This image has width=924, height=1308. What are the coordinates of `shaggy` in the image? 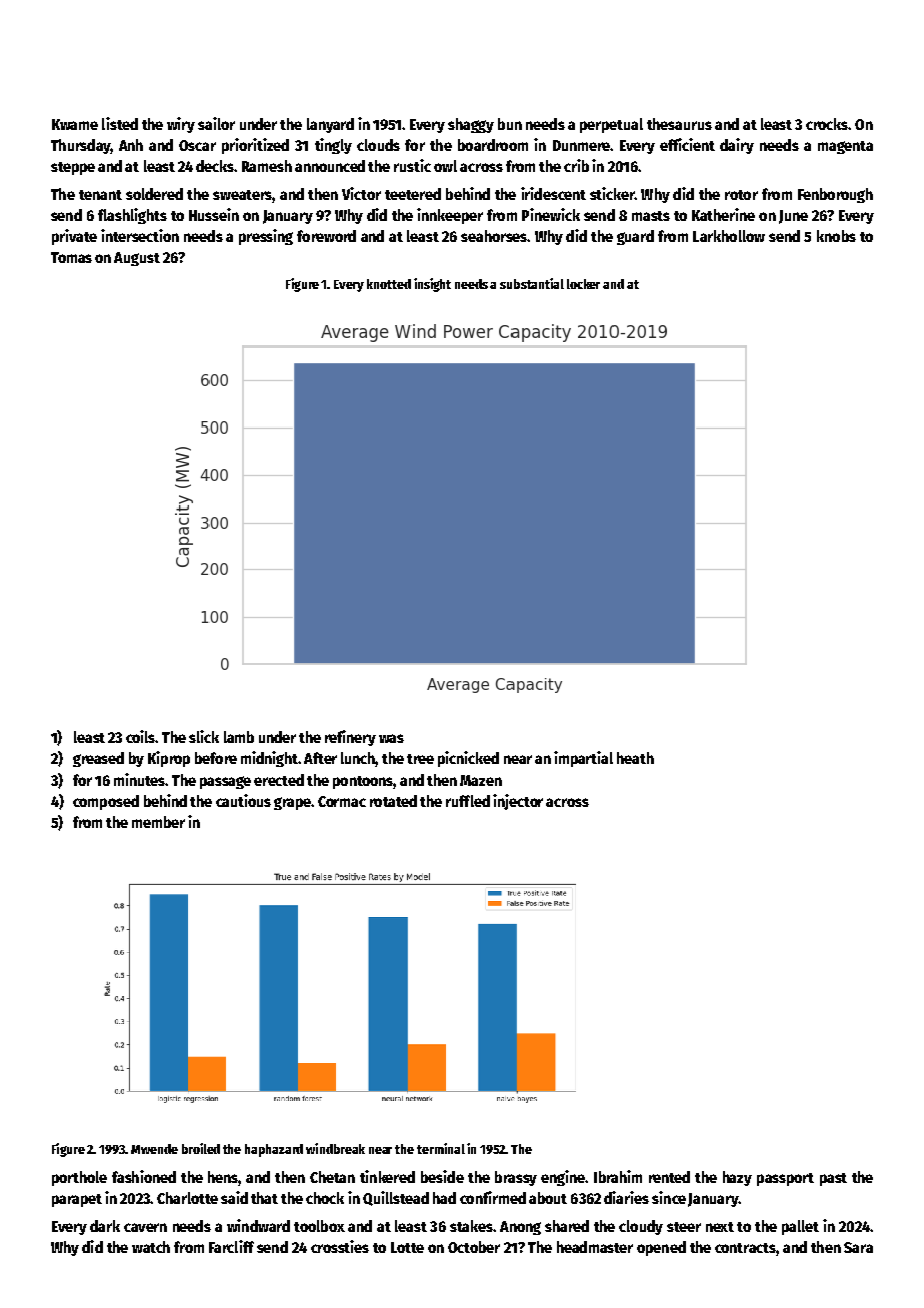 It's located at (471, 125).
